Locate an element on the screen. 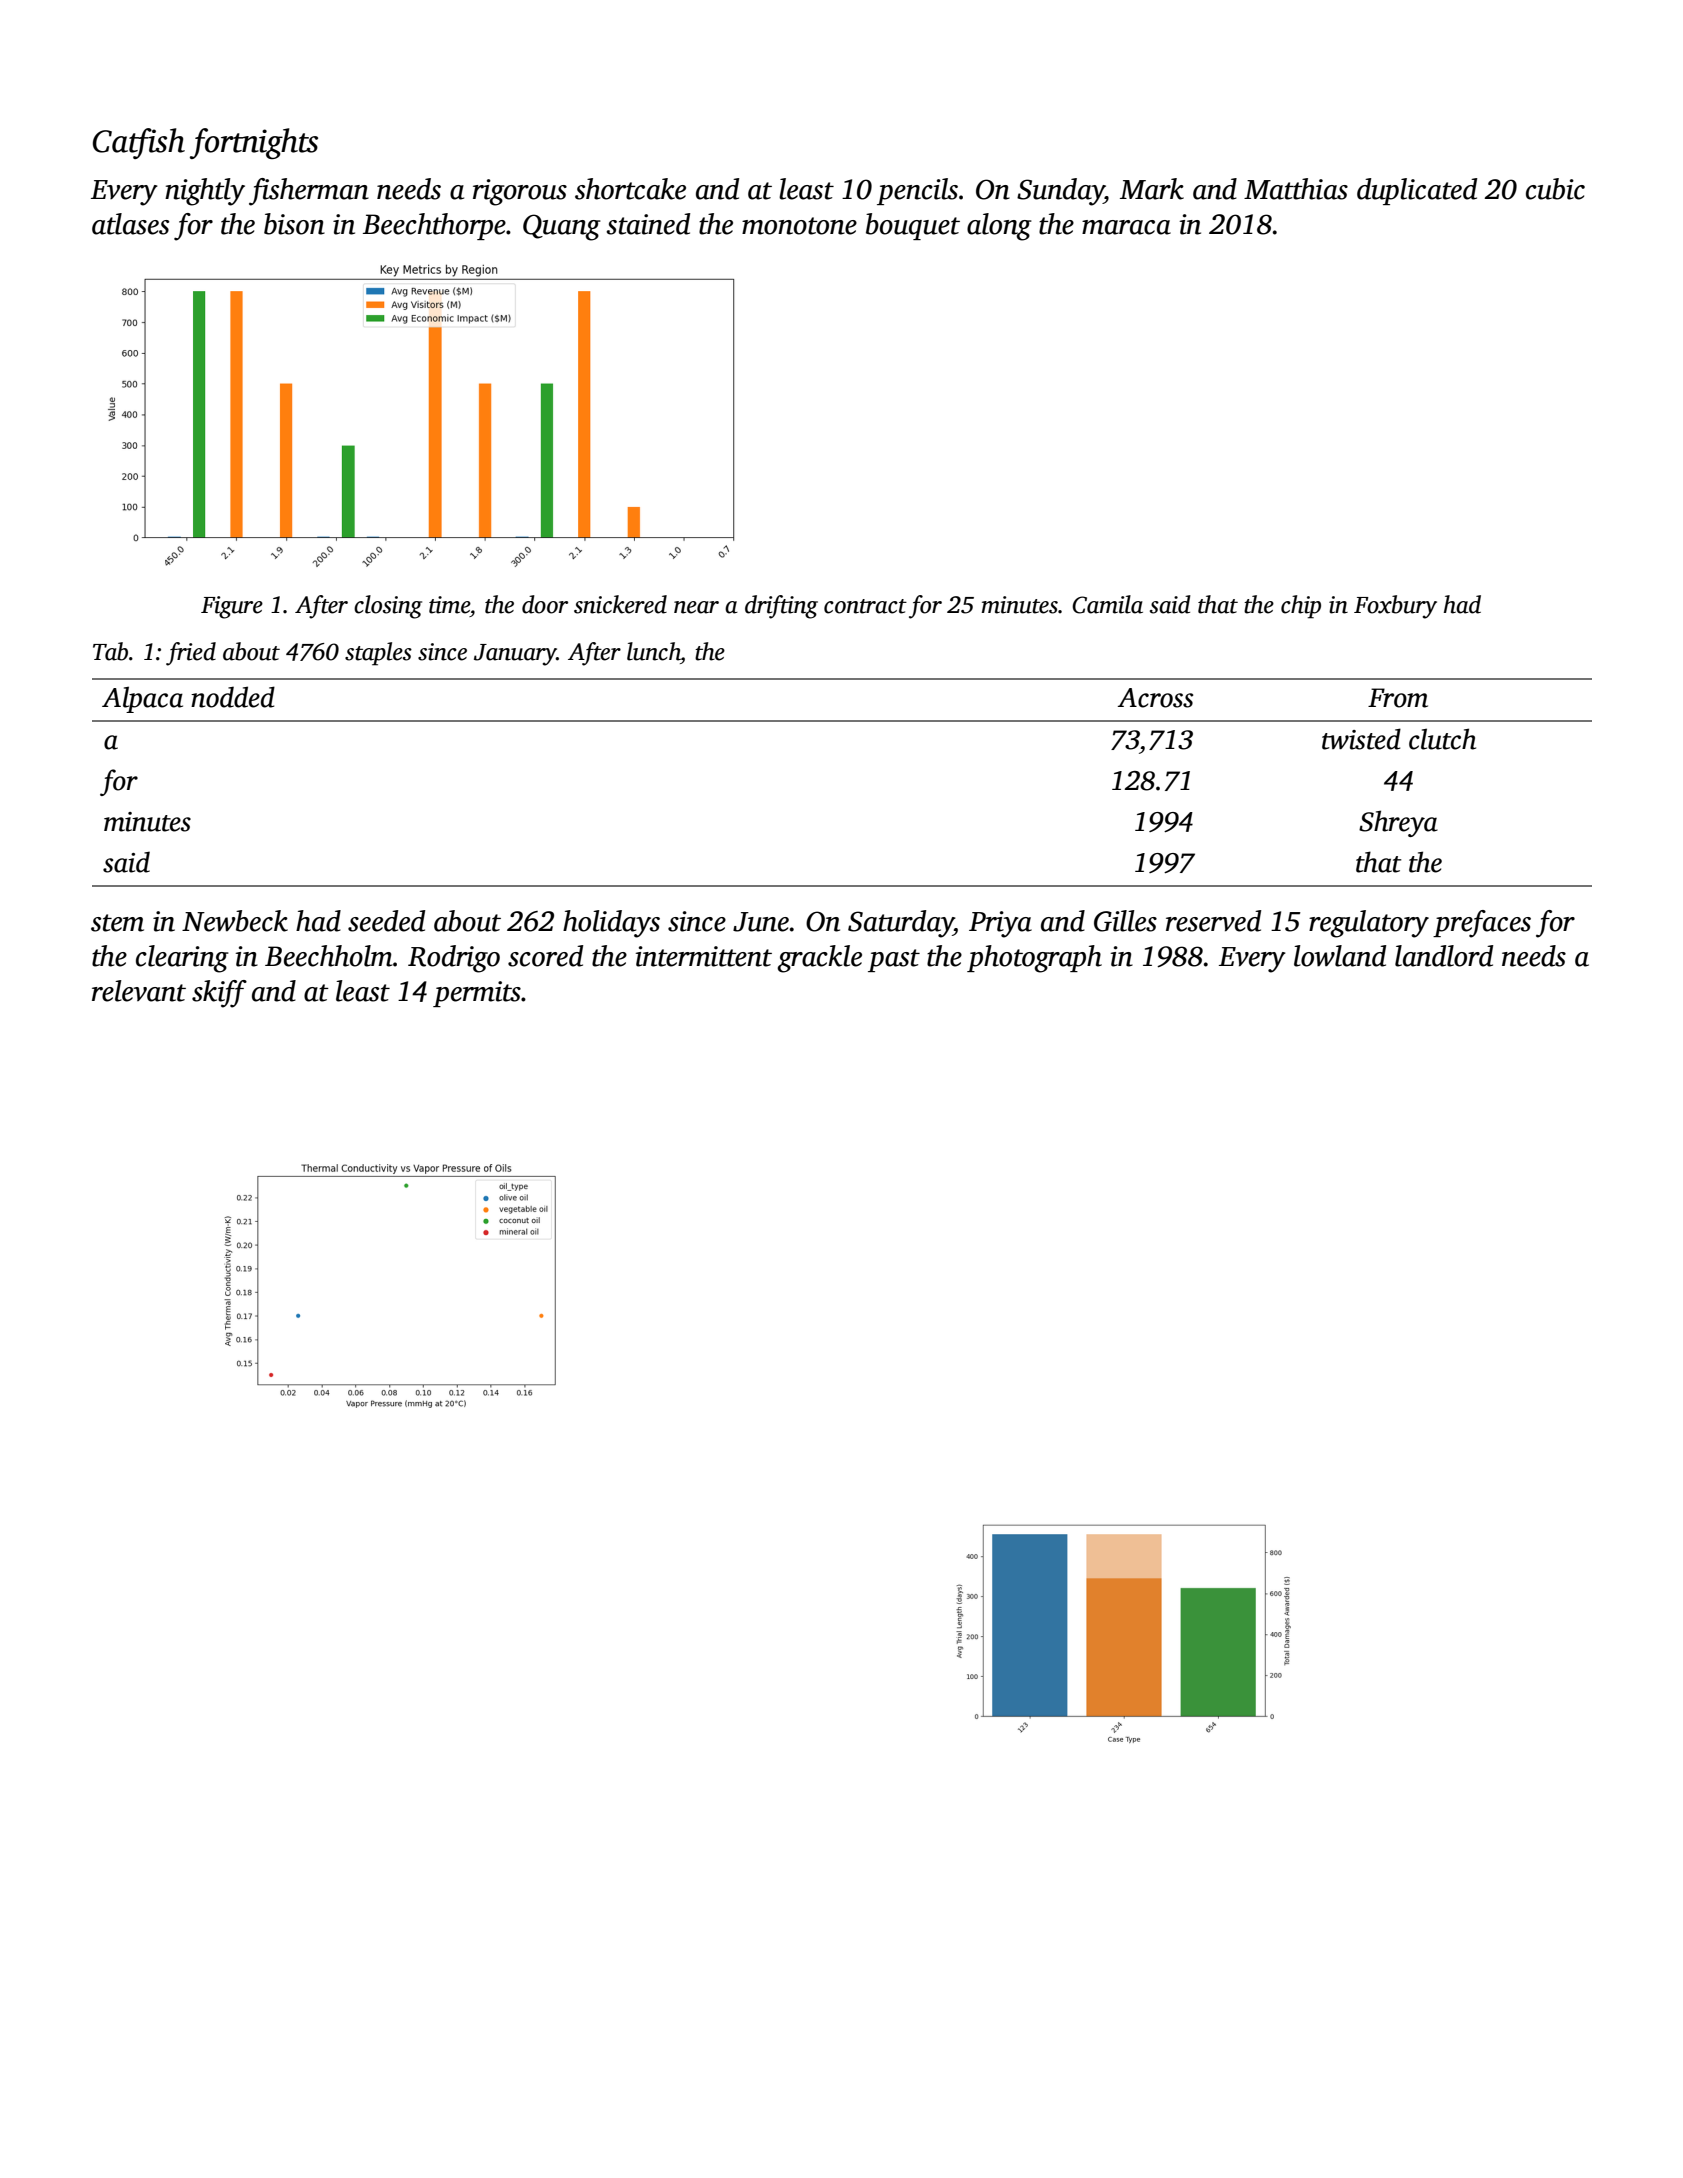 This screenshot has width=1683, height=2178. nodded is located at coordinates (233, 697).
